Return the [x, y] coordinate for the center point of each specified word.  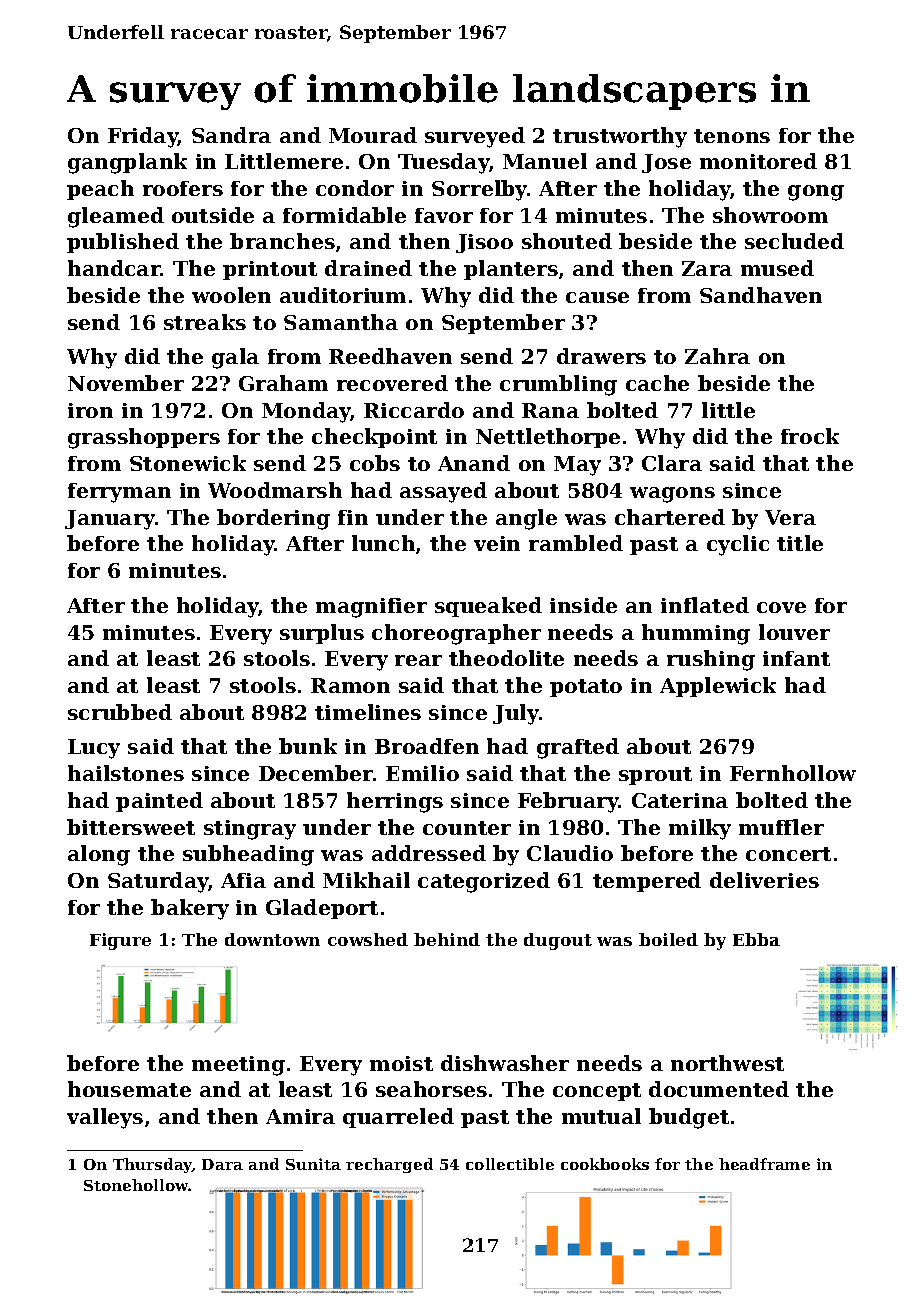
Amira [300, 1116]
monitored [758, 161]
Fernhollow [793, 773]
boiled [668, 939]
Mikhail [366, 880]
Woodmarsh [275, 490]
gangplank [127, 163]
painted [159, 802]
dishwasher [505, 1063]
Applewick [718, 687]
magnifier [371, 608]
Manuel [545, 161]
